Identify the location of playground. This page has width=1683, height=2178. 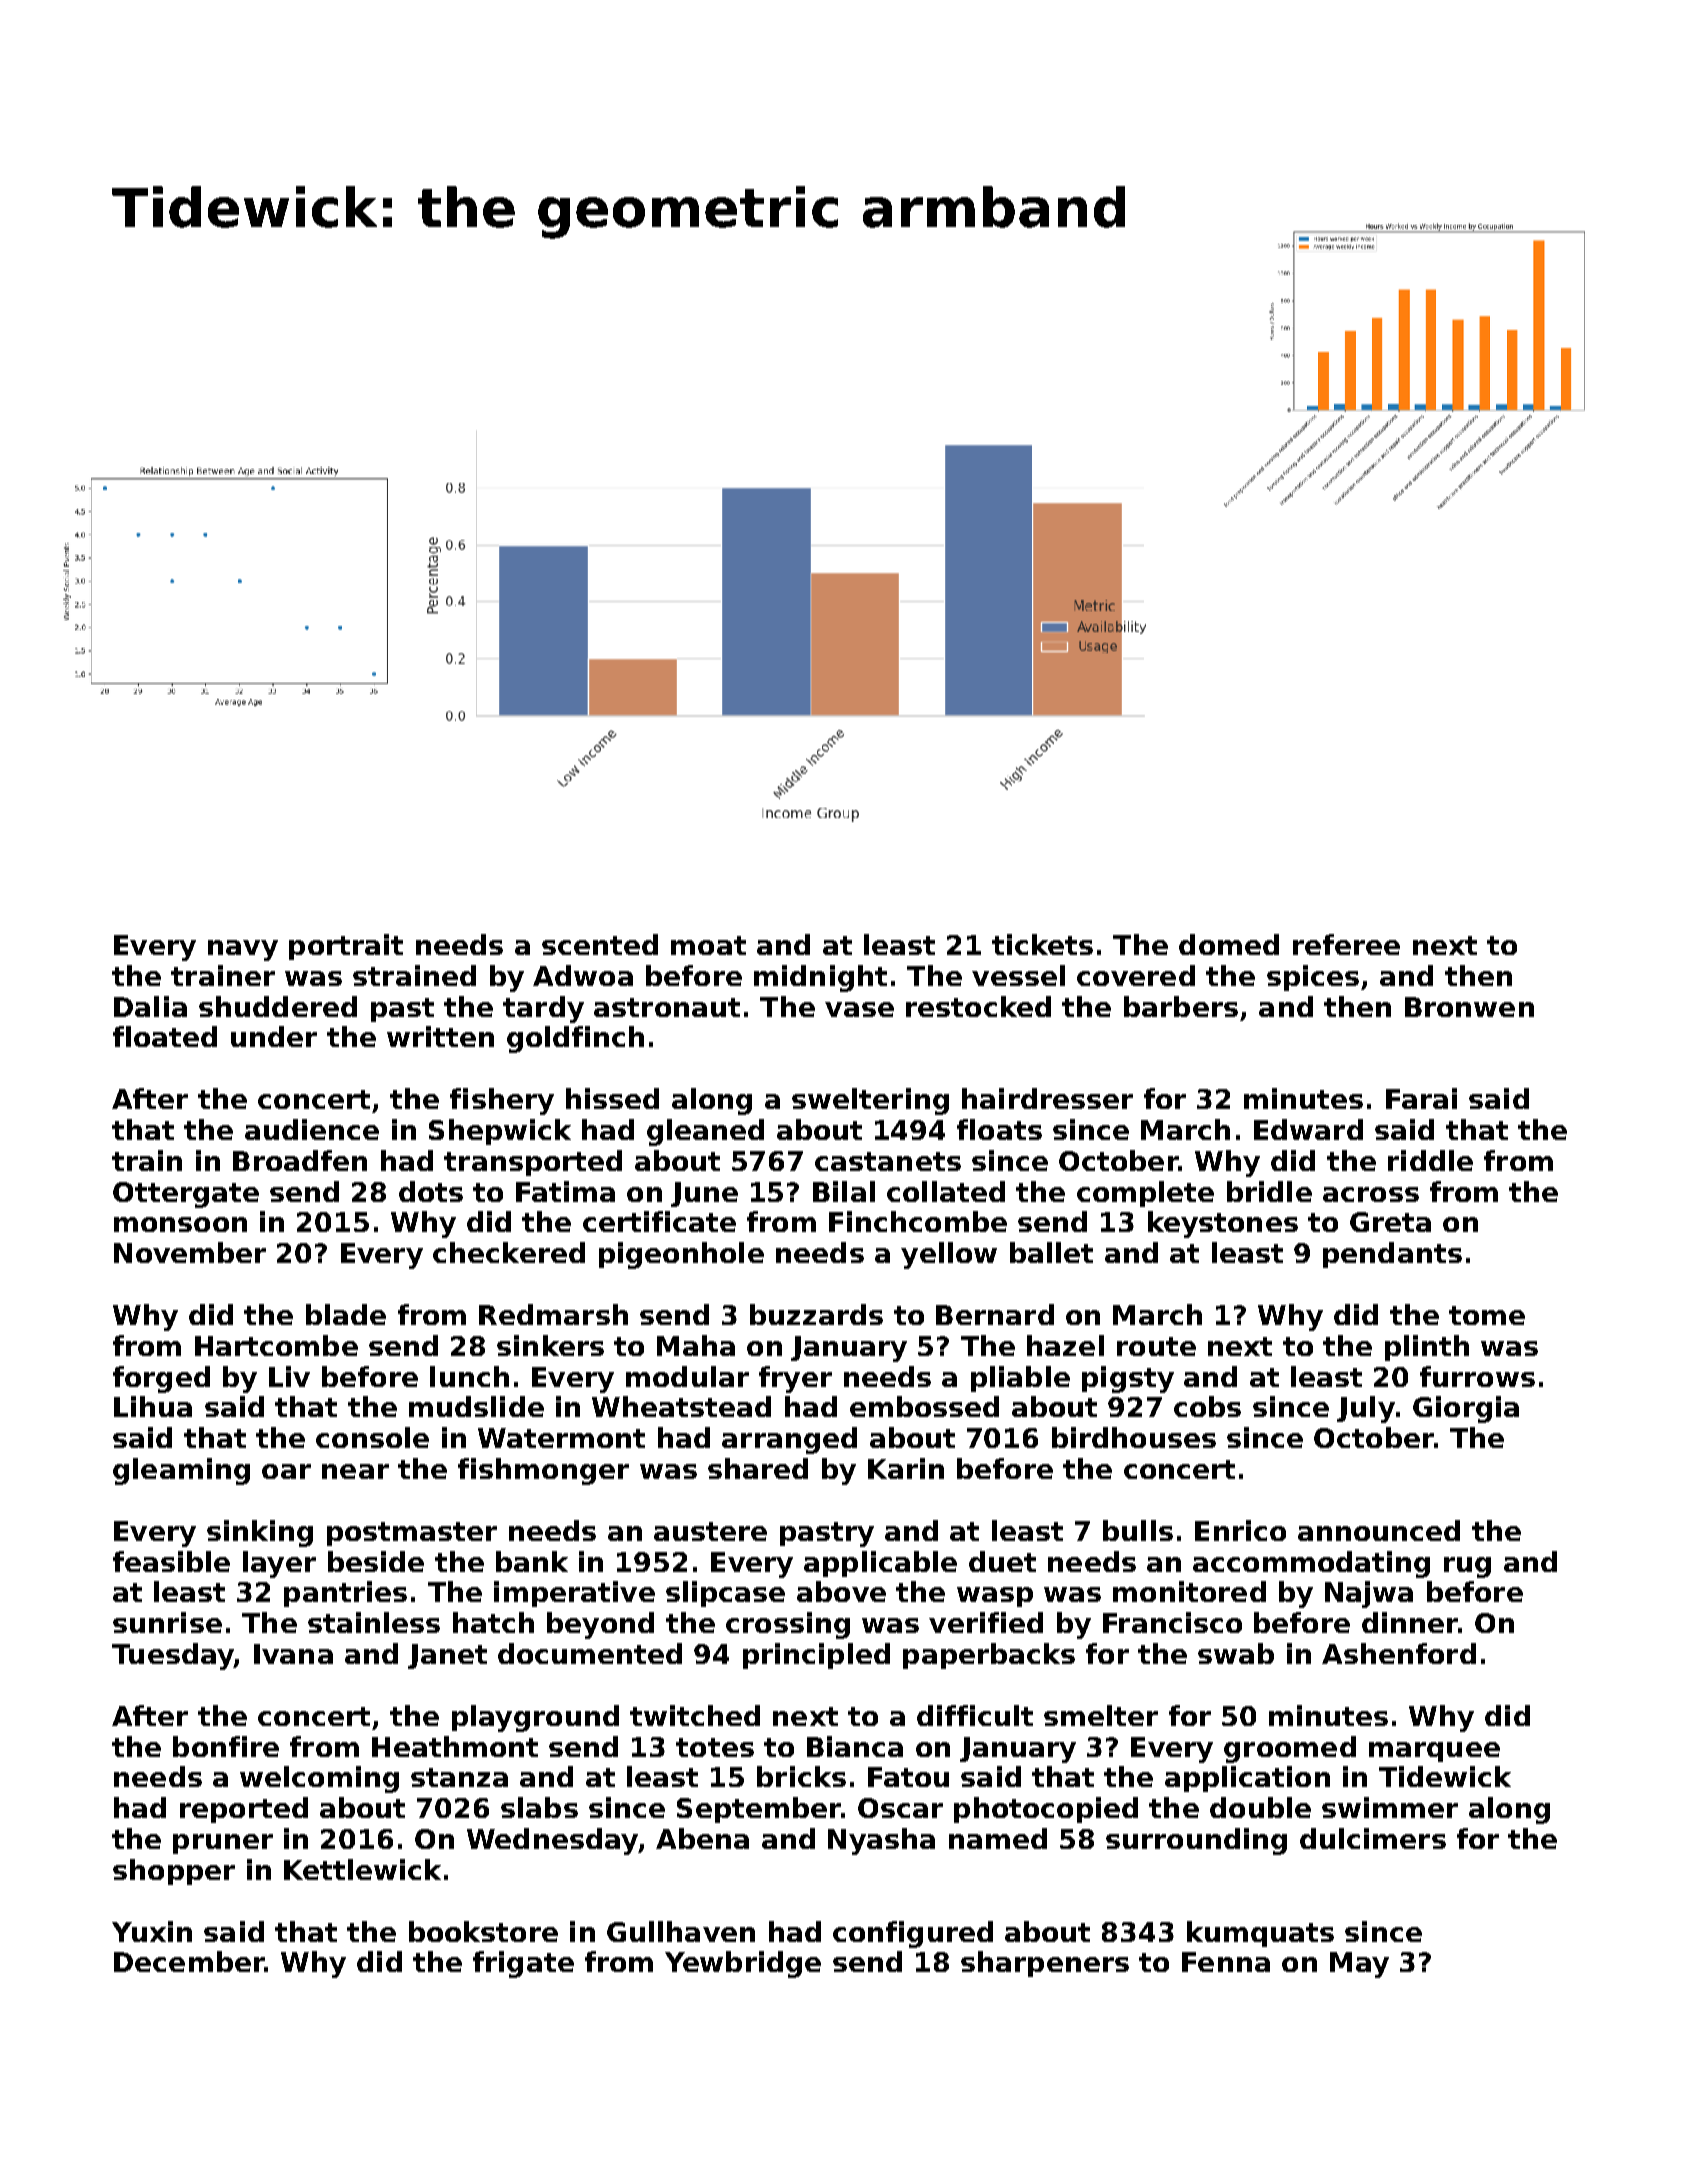
(535, 1718).
